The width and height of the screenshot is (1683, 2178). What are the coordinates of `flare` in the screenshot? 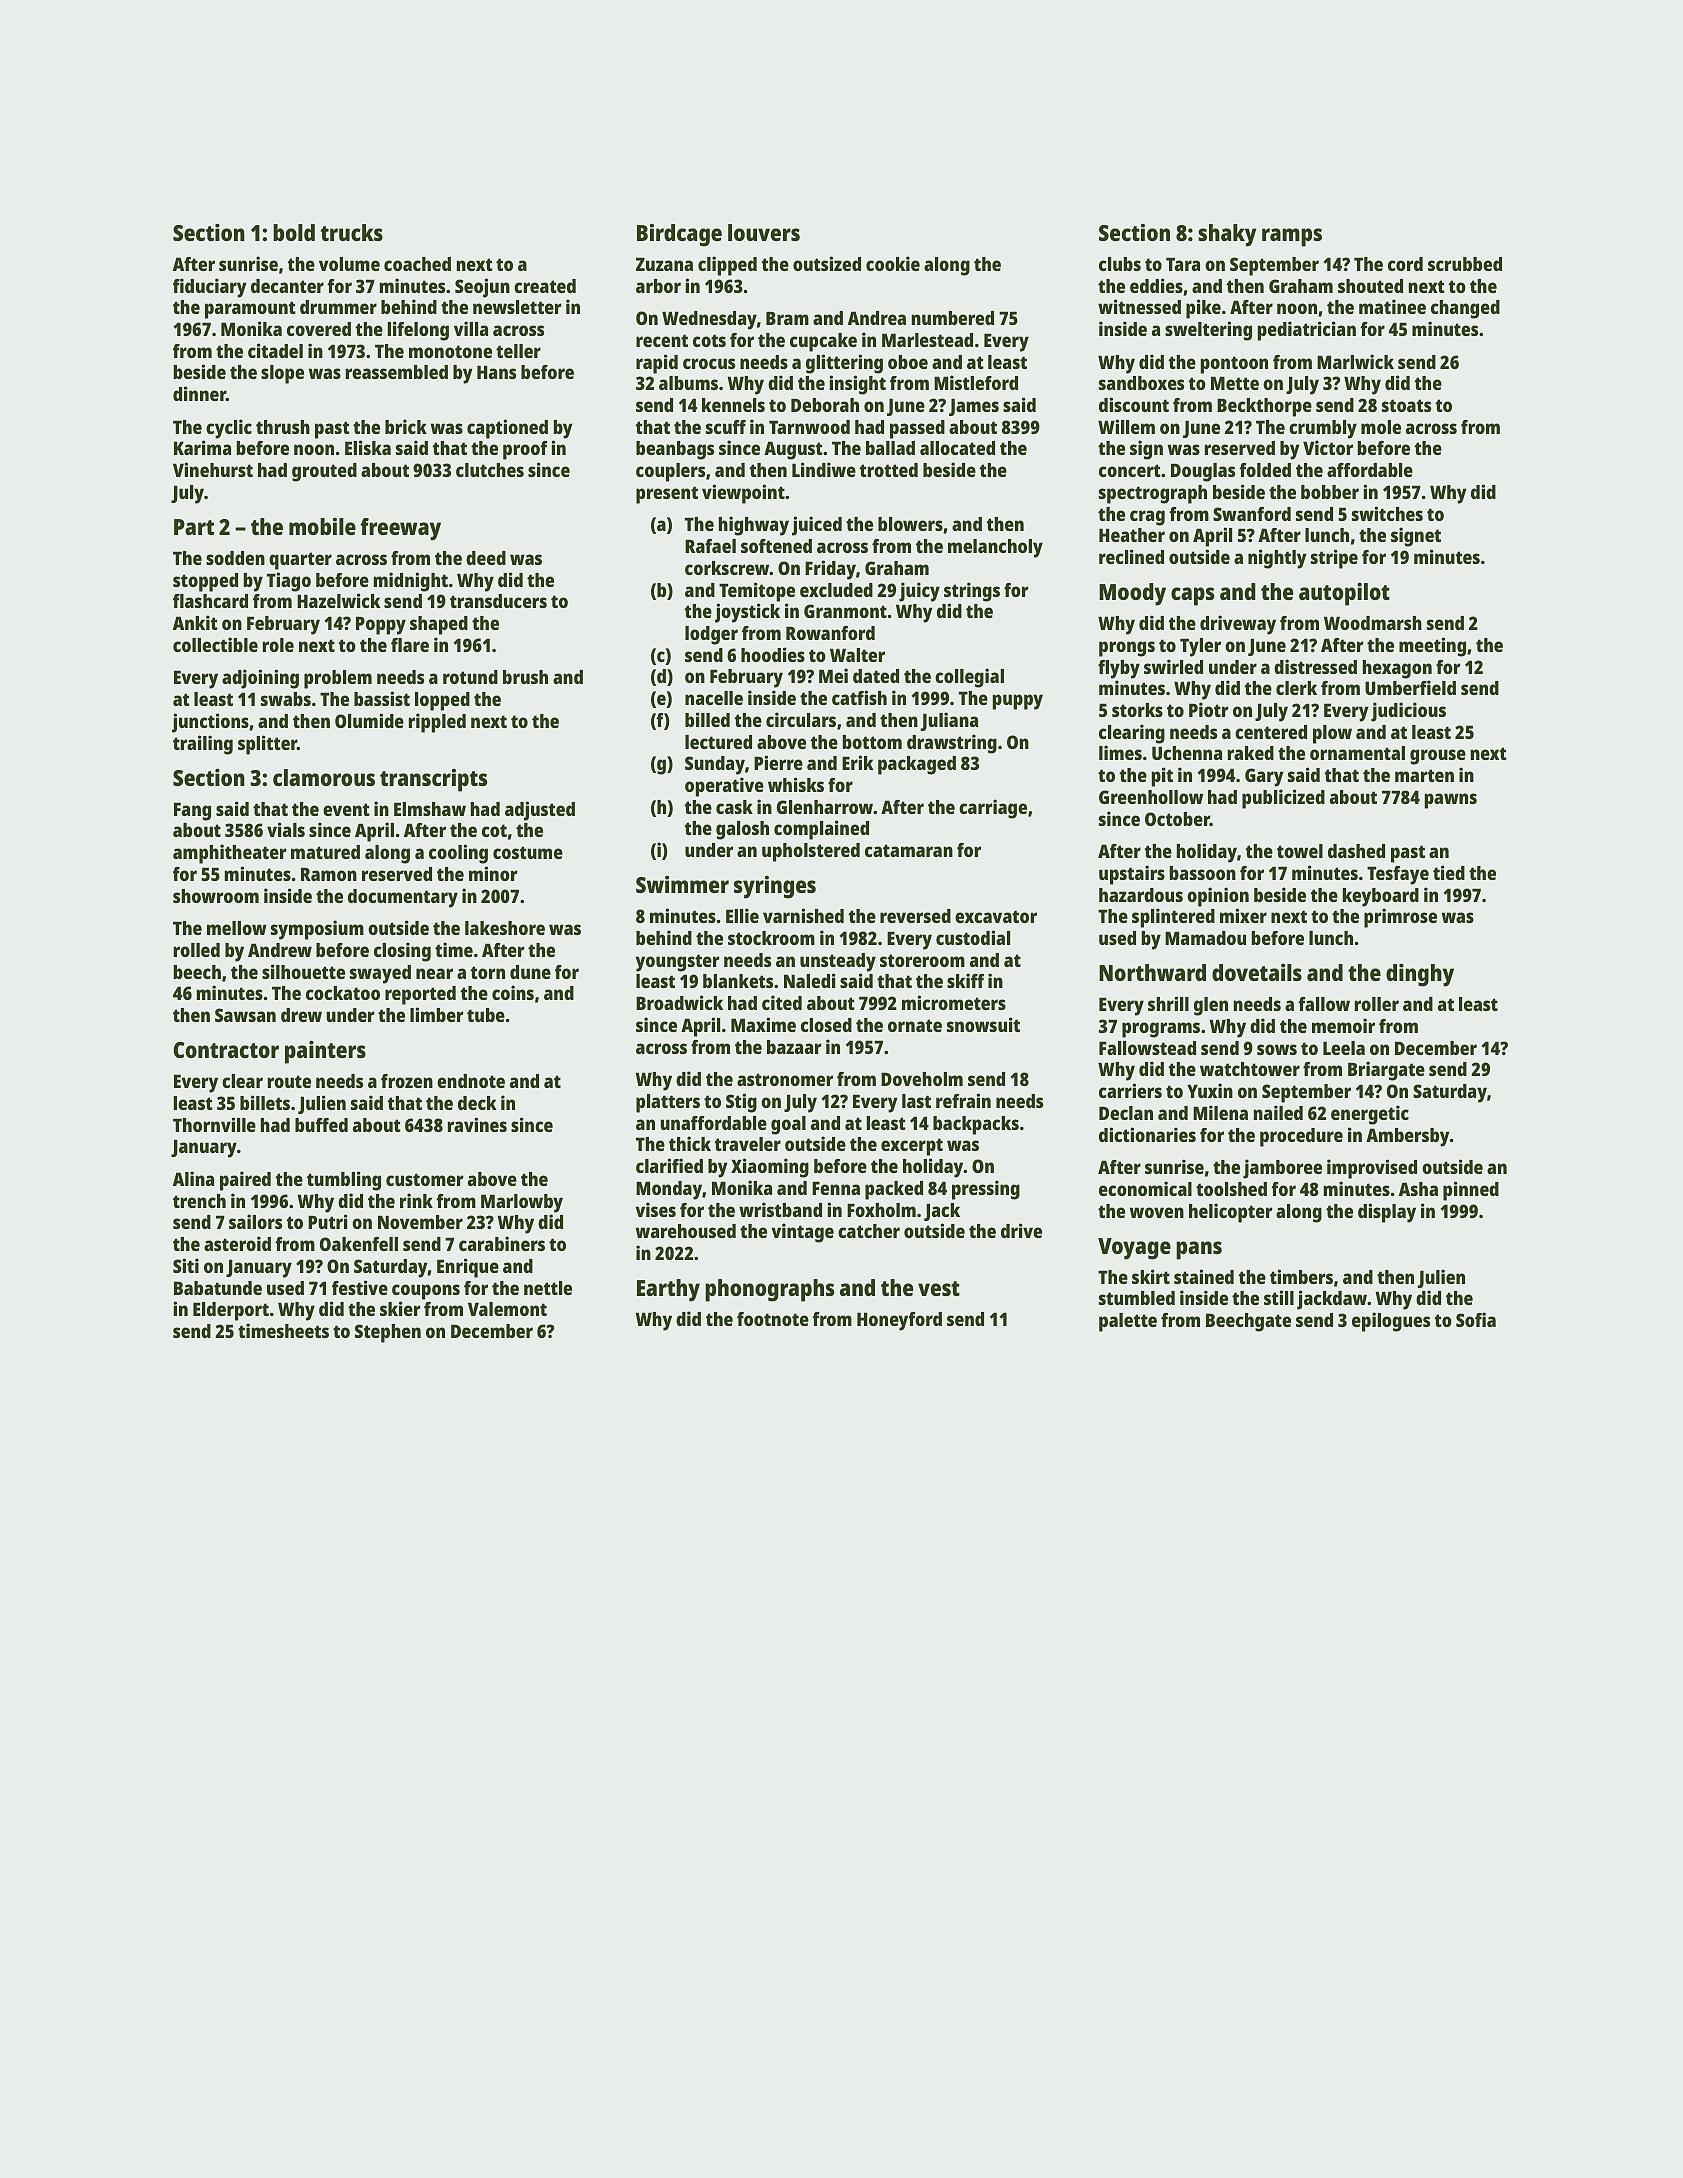 It's located at (410, 645).
